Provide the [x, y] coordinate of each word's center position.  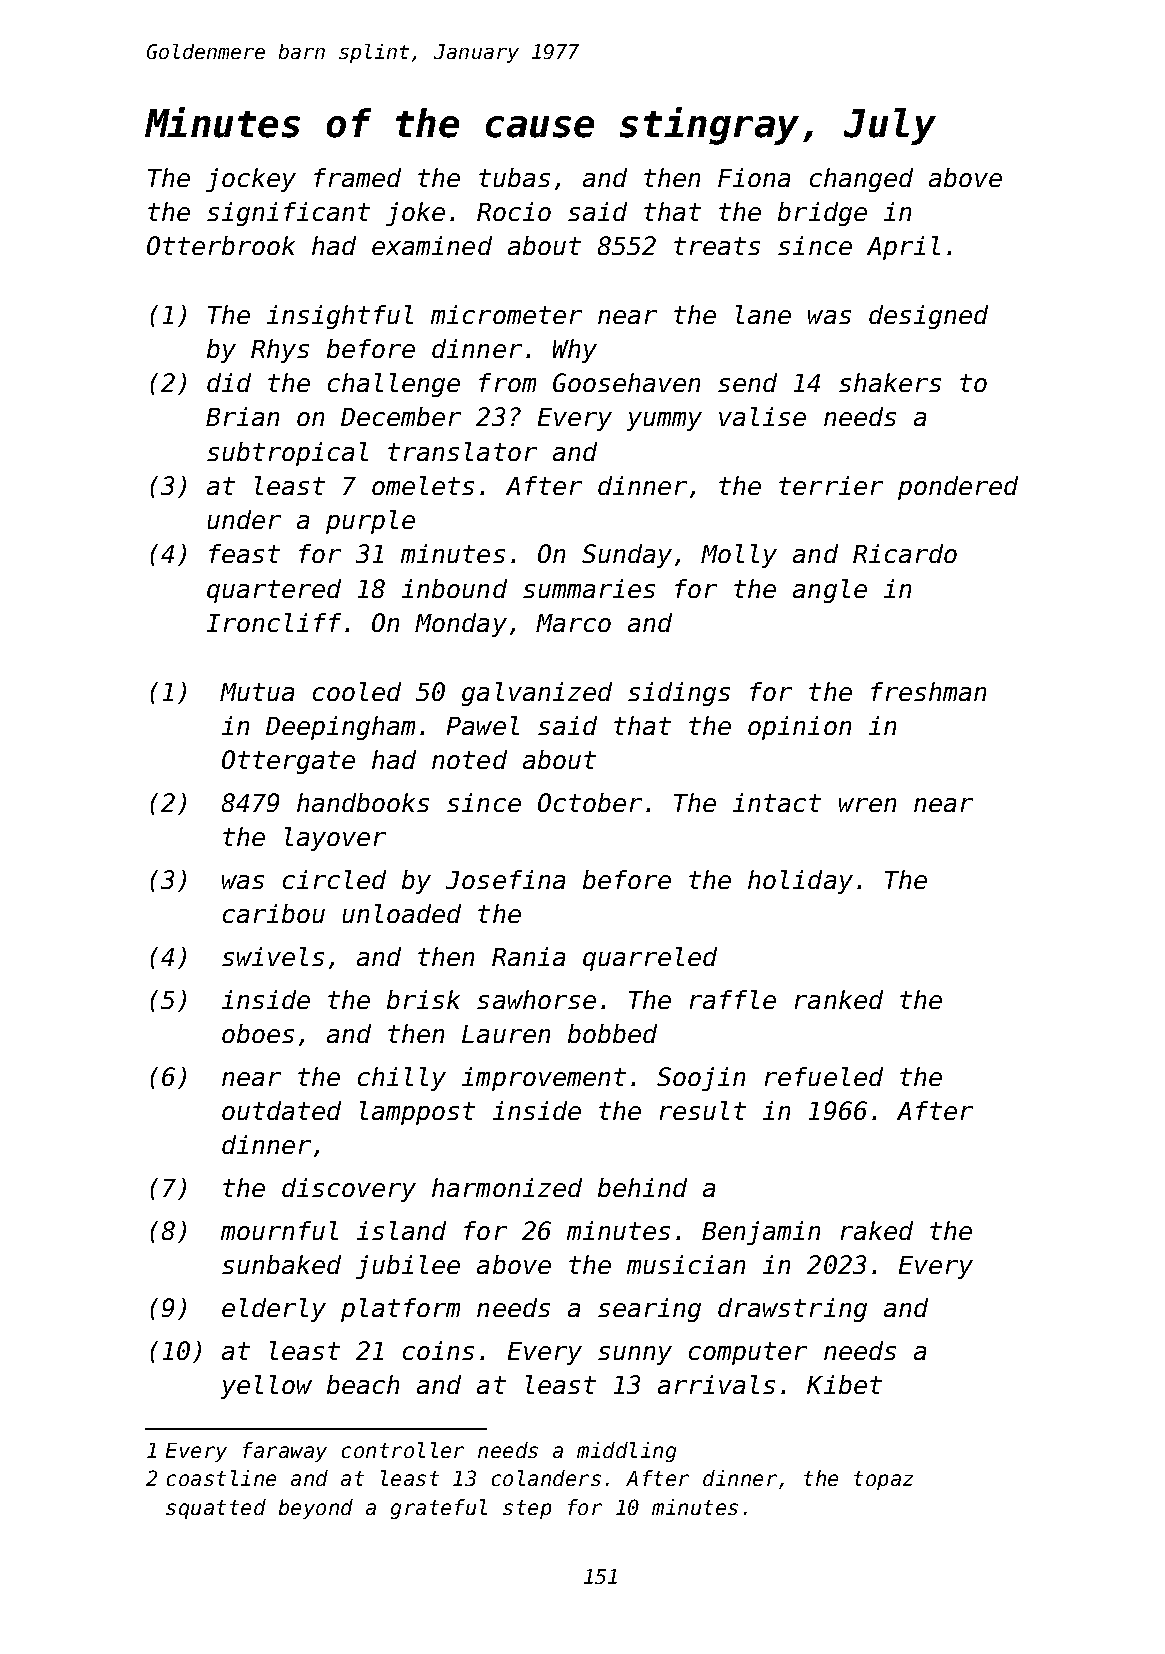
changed [861, 180]
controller [403, 1450]
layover [335, 839]
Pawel [483, 725]
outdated [281, 1110]
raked [877, 1230]
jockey [251, 180]
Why [575, 351]
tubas [514, 177]
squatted [216, 1509]
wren [867, 805]
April [903, 248]
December [401, 416]
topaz [883, 1480]
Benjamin [761, 1233]
